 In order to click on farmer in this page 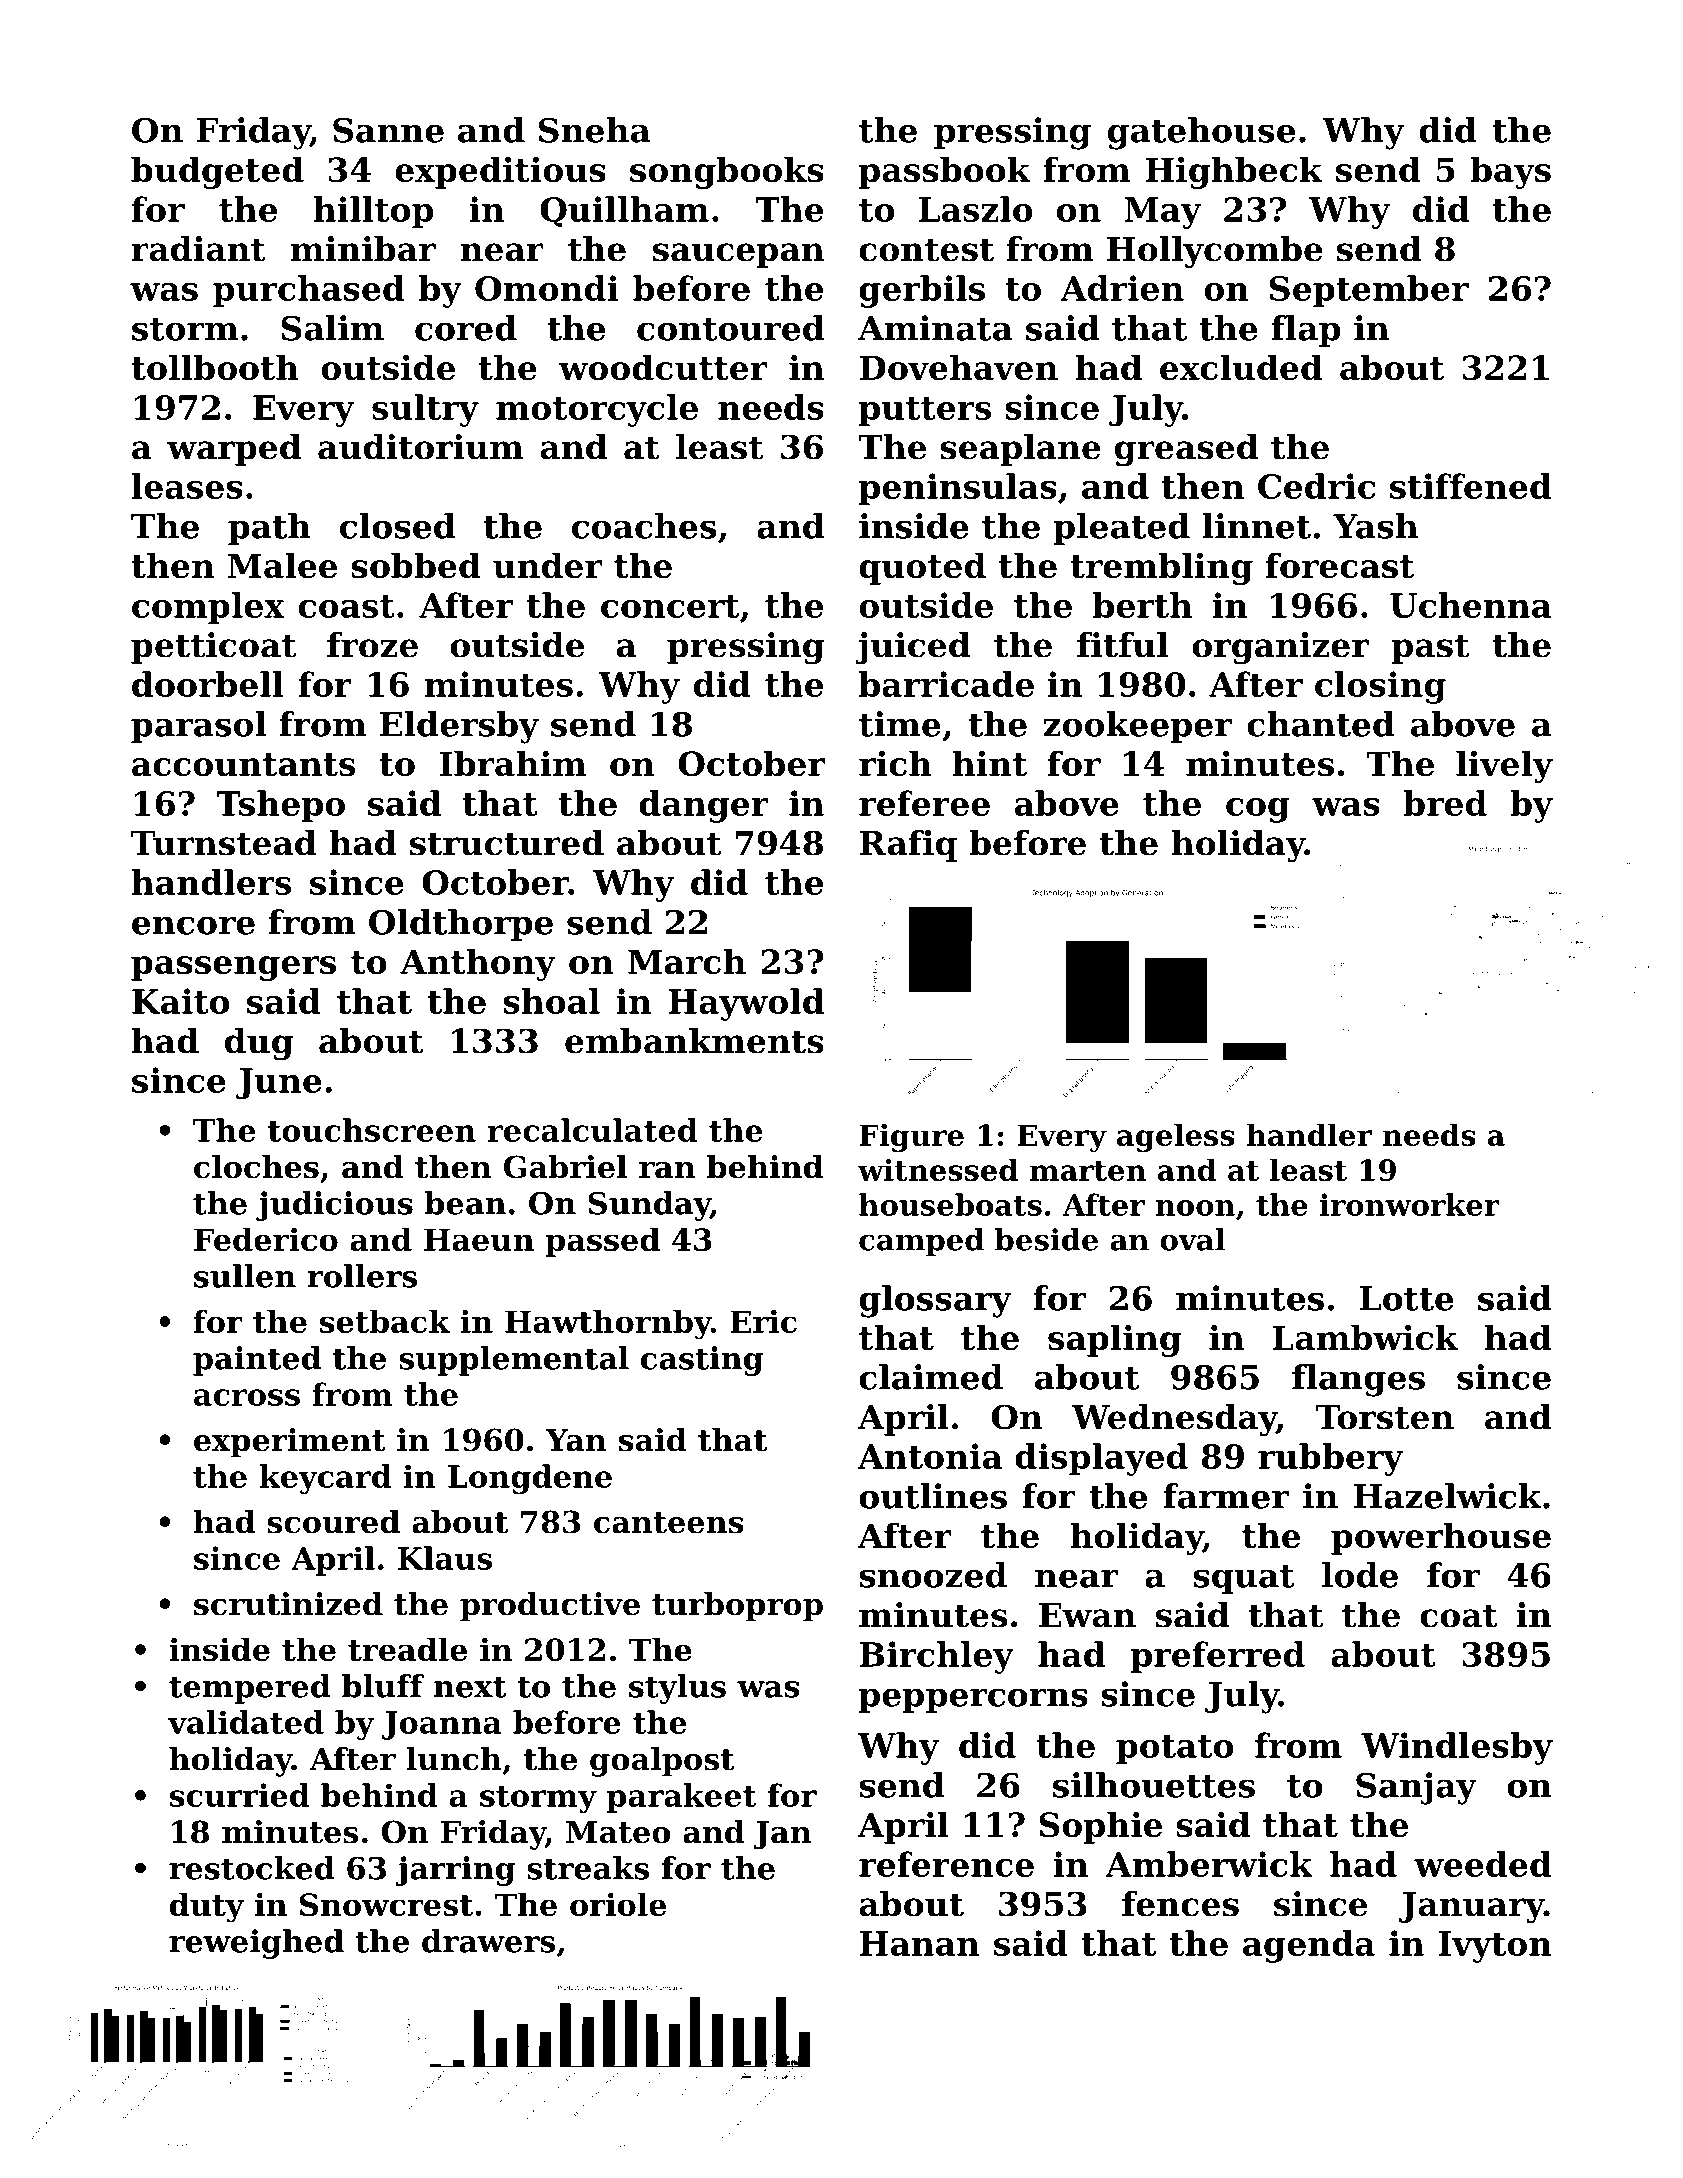, I will do `click(1226, 1496)`.
